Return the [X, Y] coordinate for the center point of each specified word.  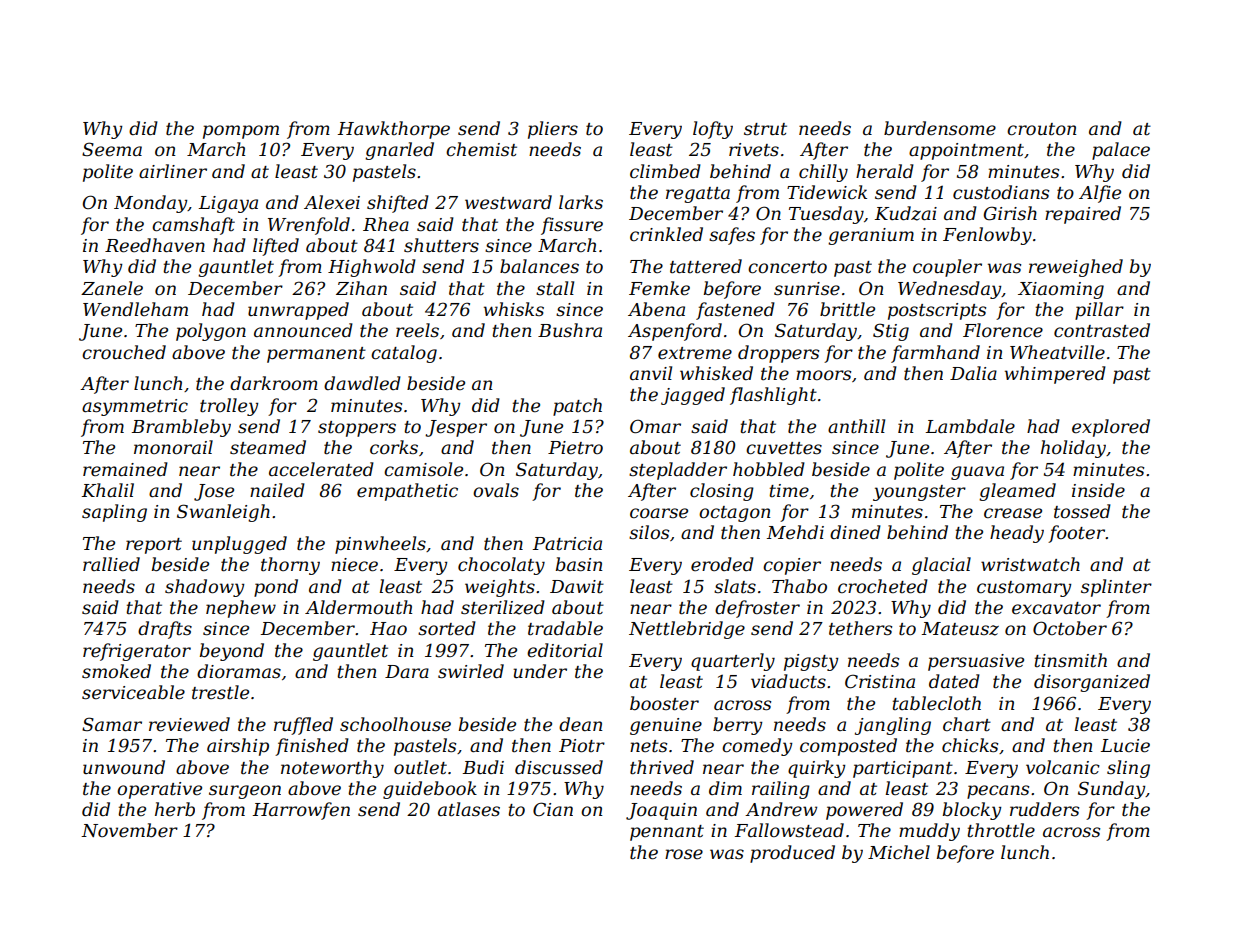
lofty [713, 130]
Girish [1010, 213]
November [129, 830]
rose [684, 854]
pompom [241, 132]
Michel [899, 852]
